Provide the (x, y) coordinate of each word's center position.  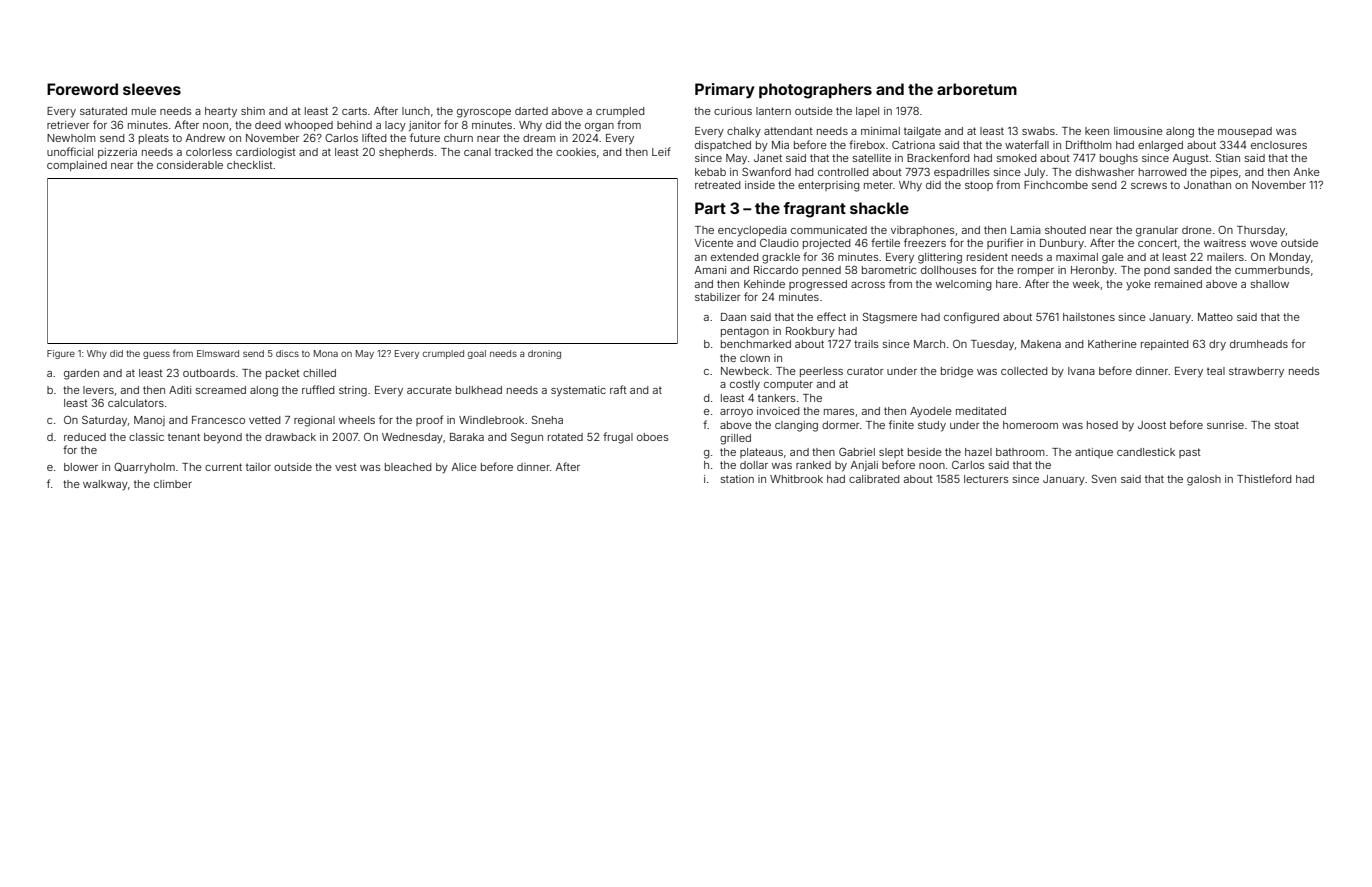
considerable (190, 165)
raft (618, 389)
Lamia (1026, 230)
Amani (710, 270)
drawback (290, 437)
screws (1149, 186)
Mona (326, 353)
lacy (395, 126)
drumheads (1259, 344)
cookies (576, 152)
